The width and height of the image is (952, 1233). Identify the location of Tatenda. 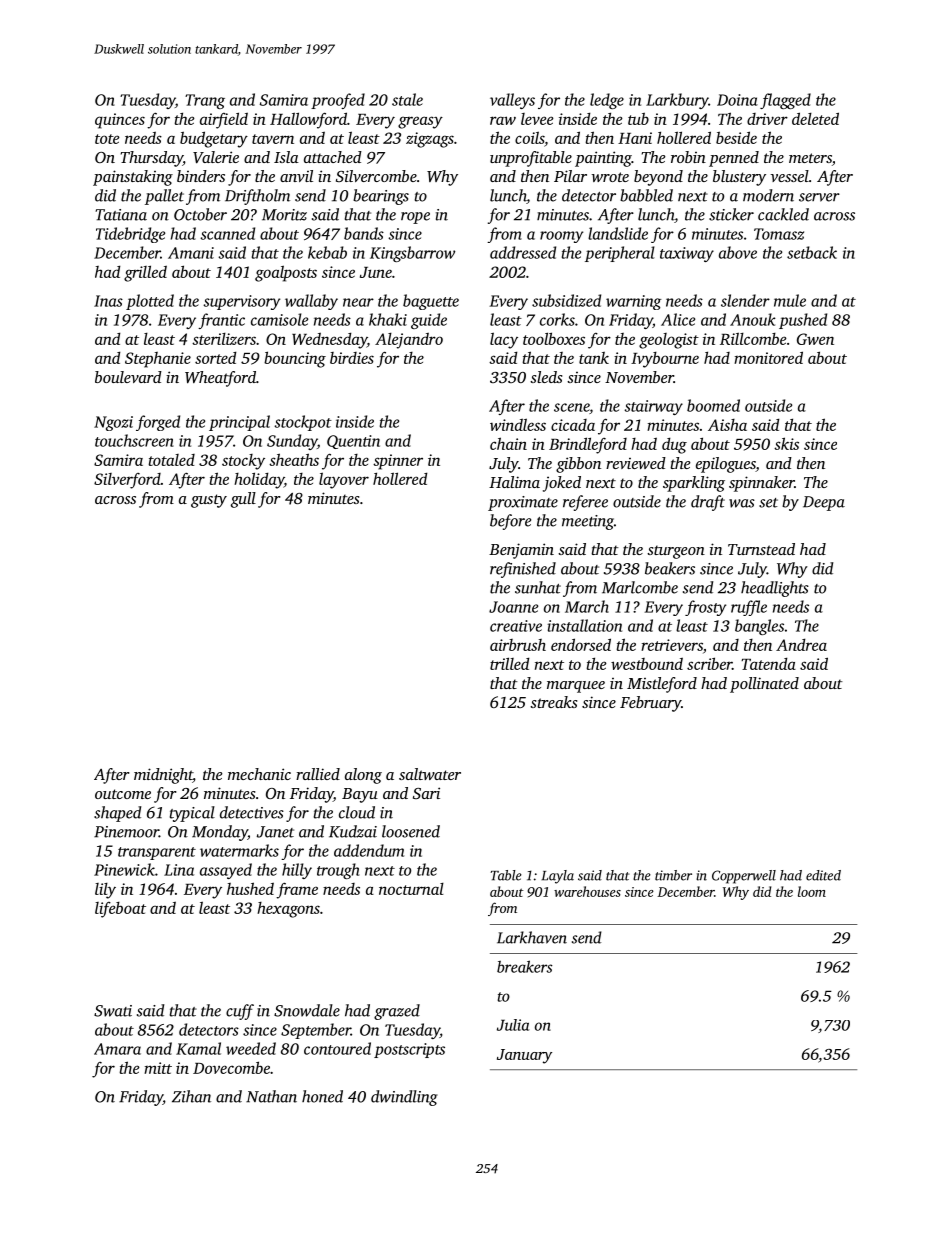
(768, 664).
